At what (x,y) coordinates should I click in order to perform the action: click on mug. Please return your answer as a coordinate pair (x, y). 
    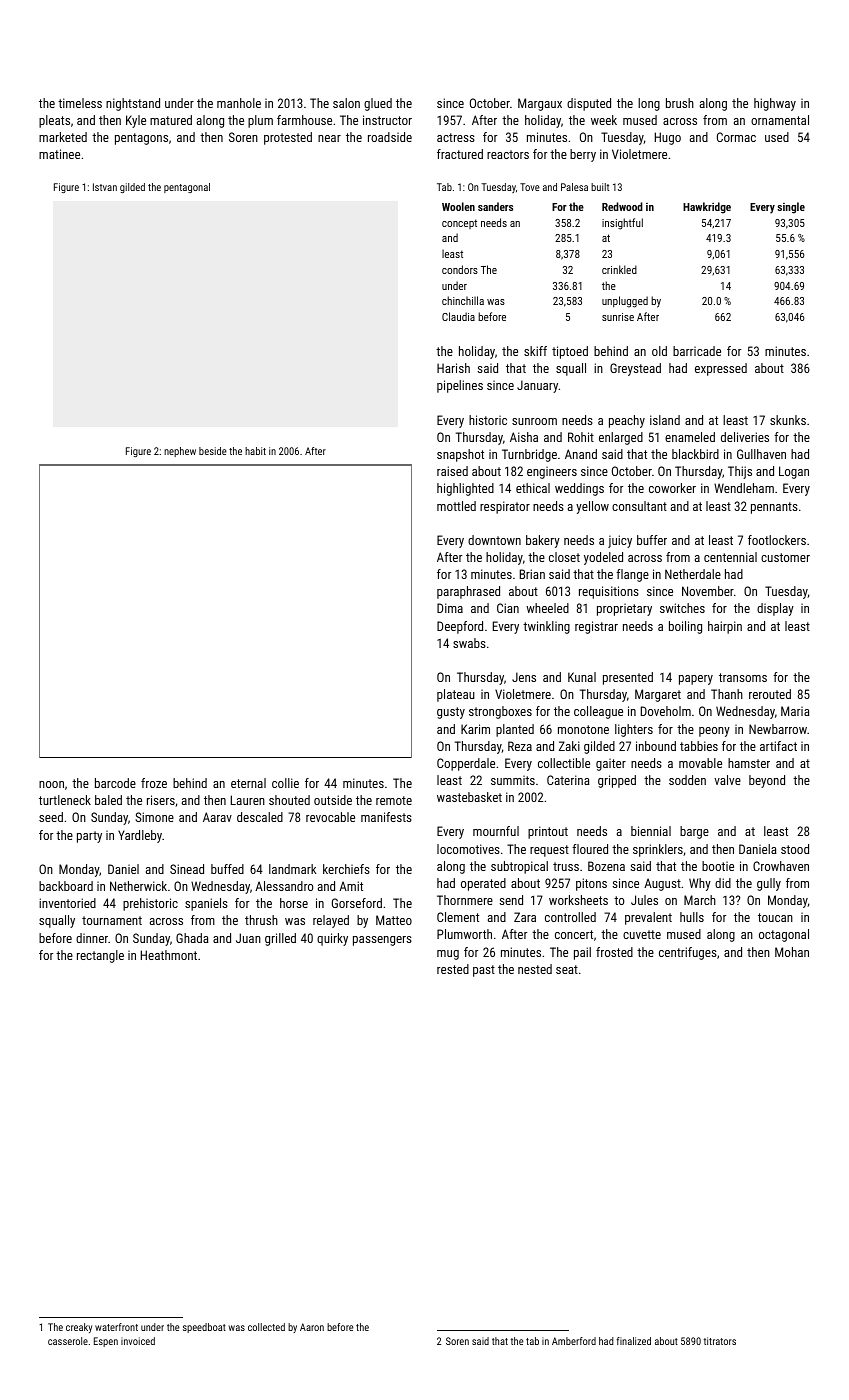
    Looking at the image, I should click on (448, 955).
